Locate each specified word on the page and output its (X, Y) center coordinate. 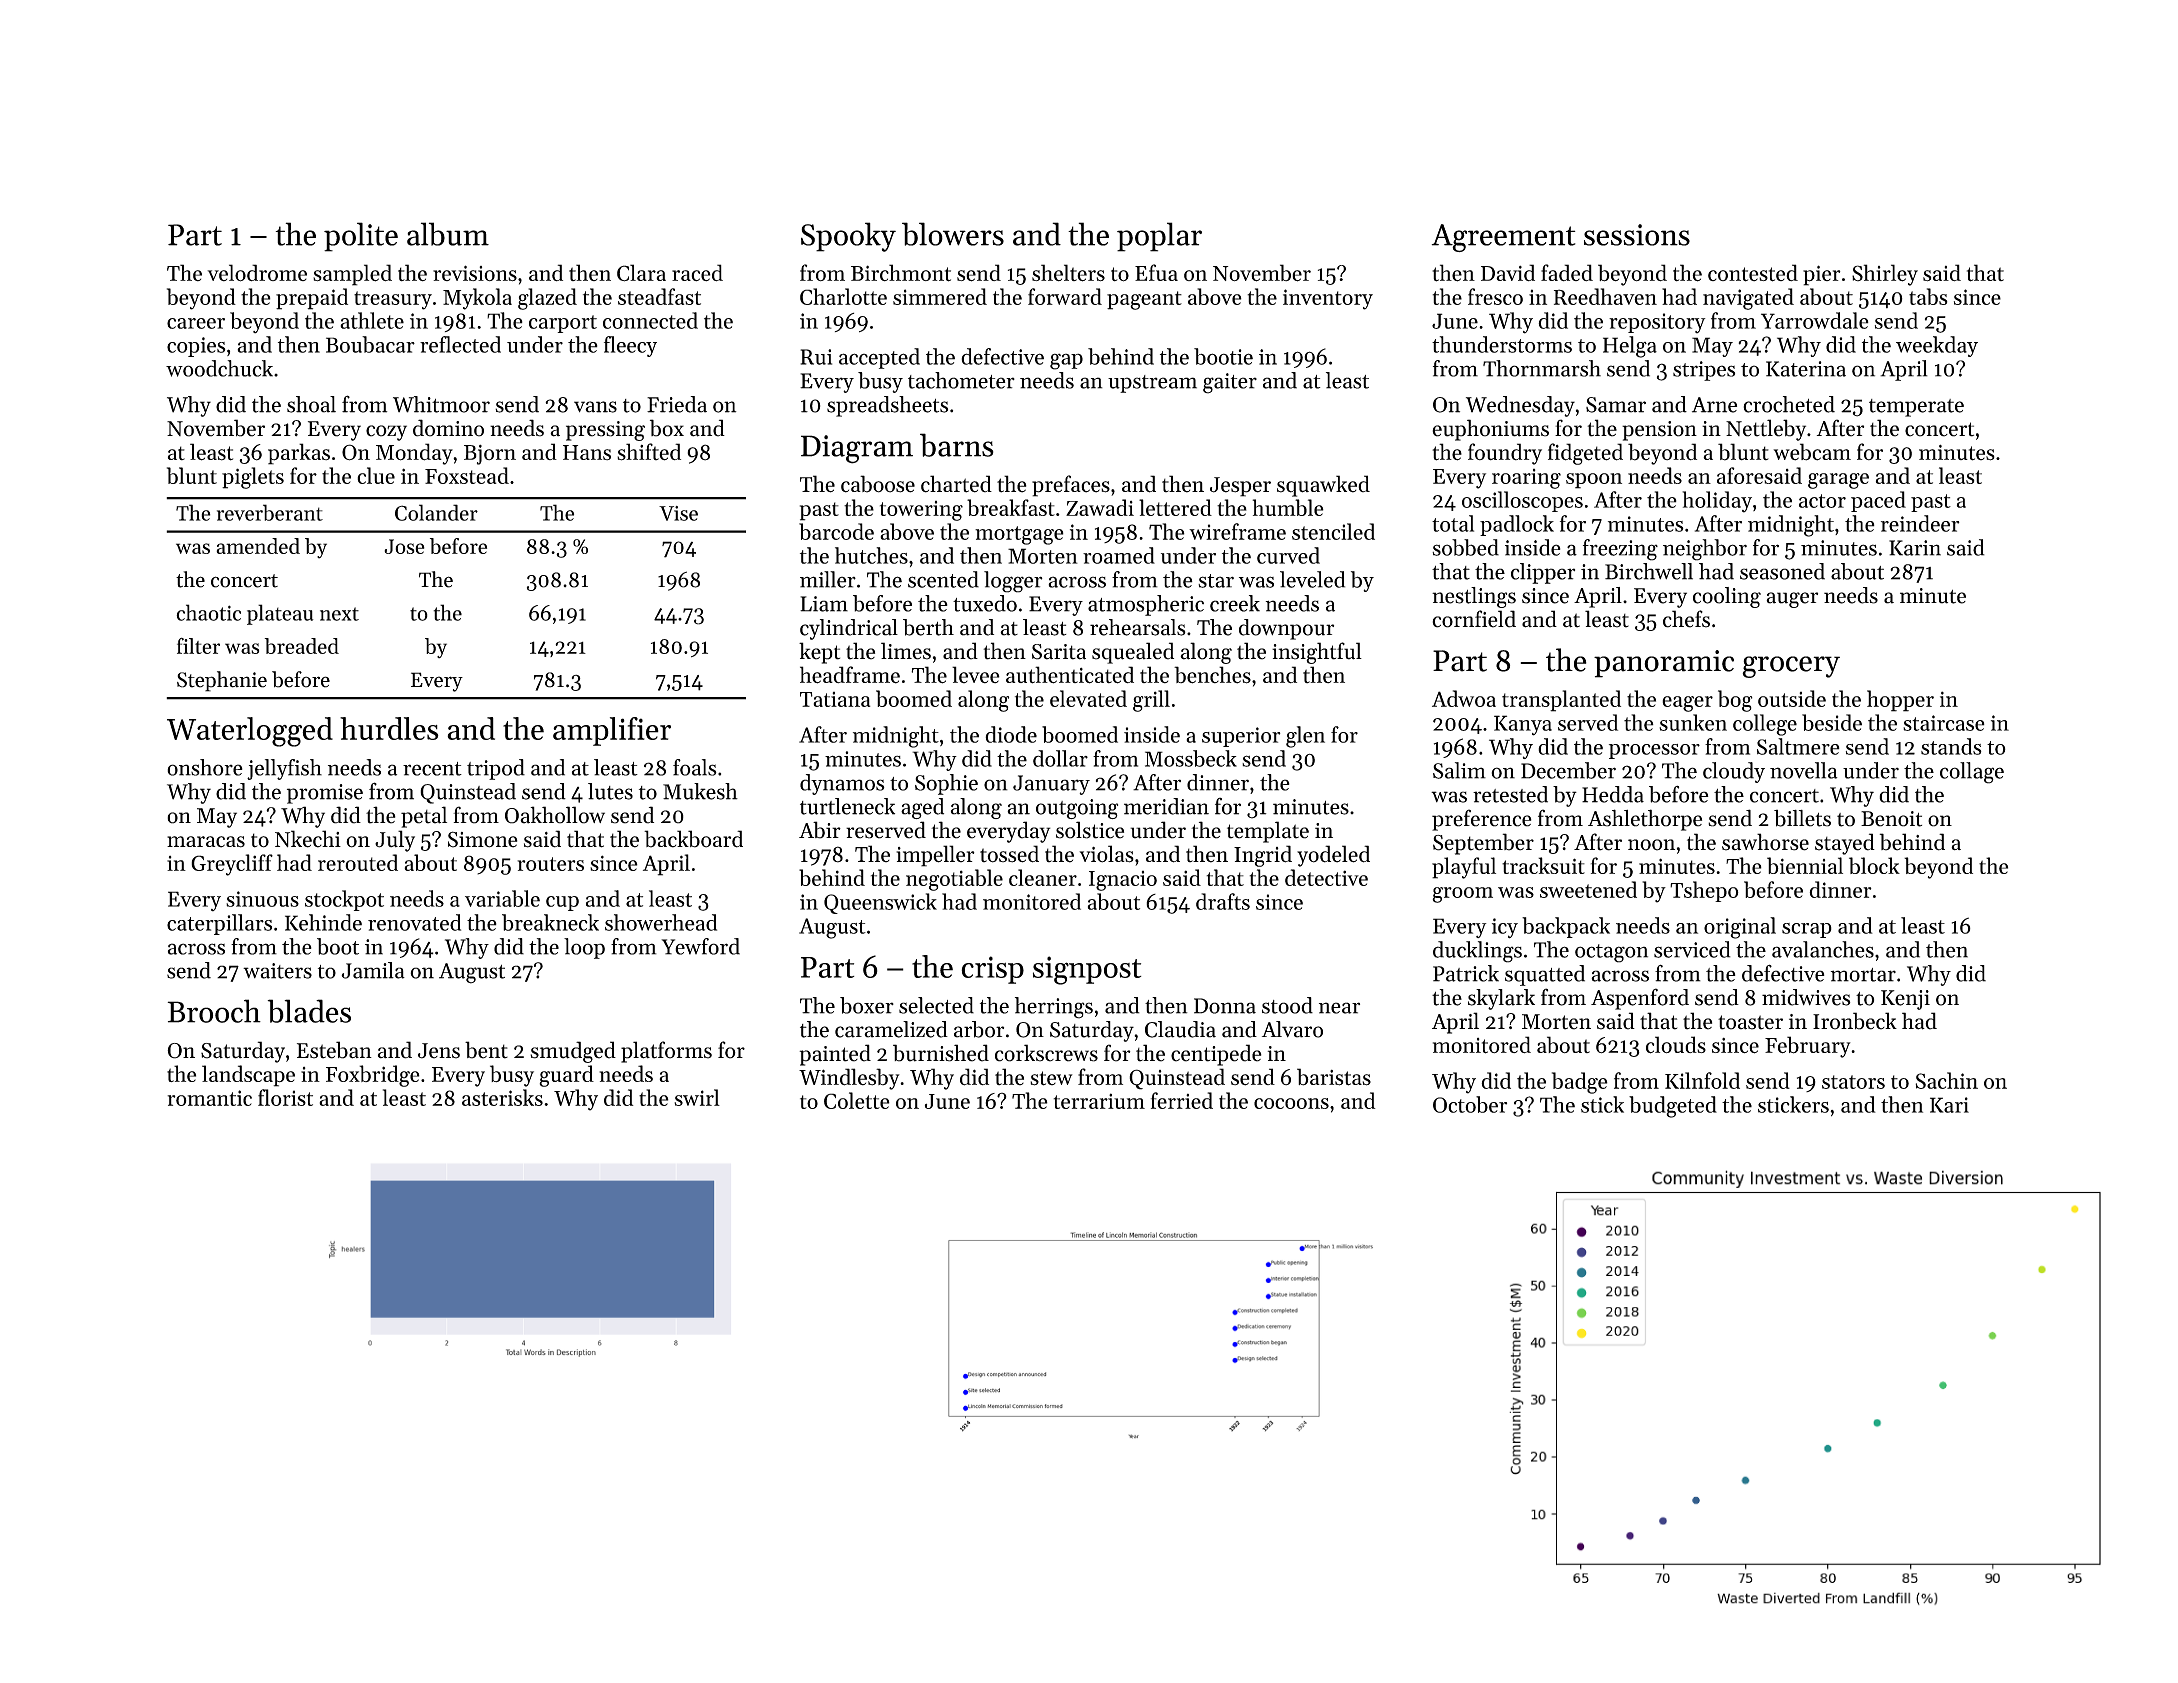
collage (1972, 773)
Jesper (1240, 487)
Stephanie (222, 681)
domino (448, 428)
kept (819, 653)
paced (1878, 501)
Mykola (477, 299)
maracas (206, 842)
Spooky (848, 237)
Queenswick (880, 903)
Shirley (1885, 275)
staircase (1944, 723)
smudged (573, 1052)
